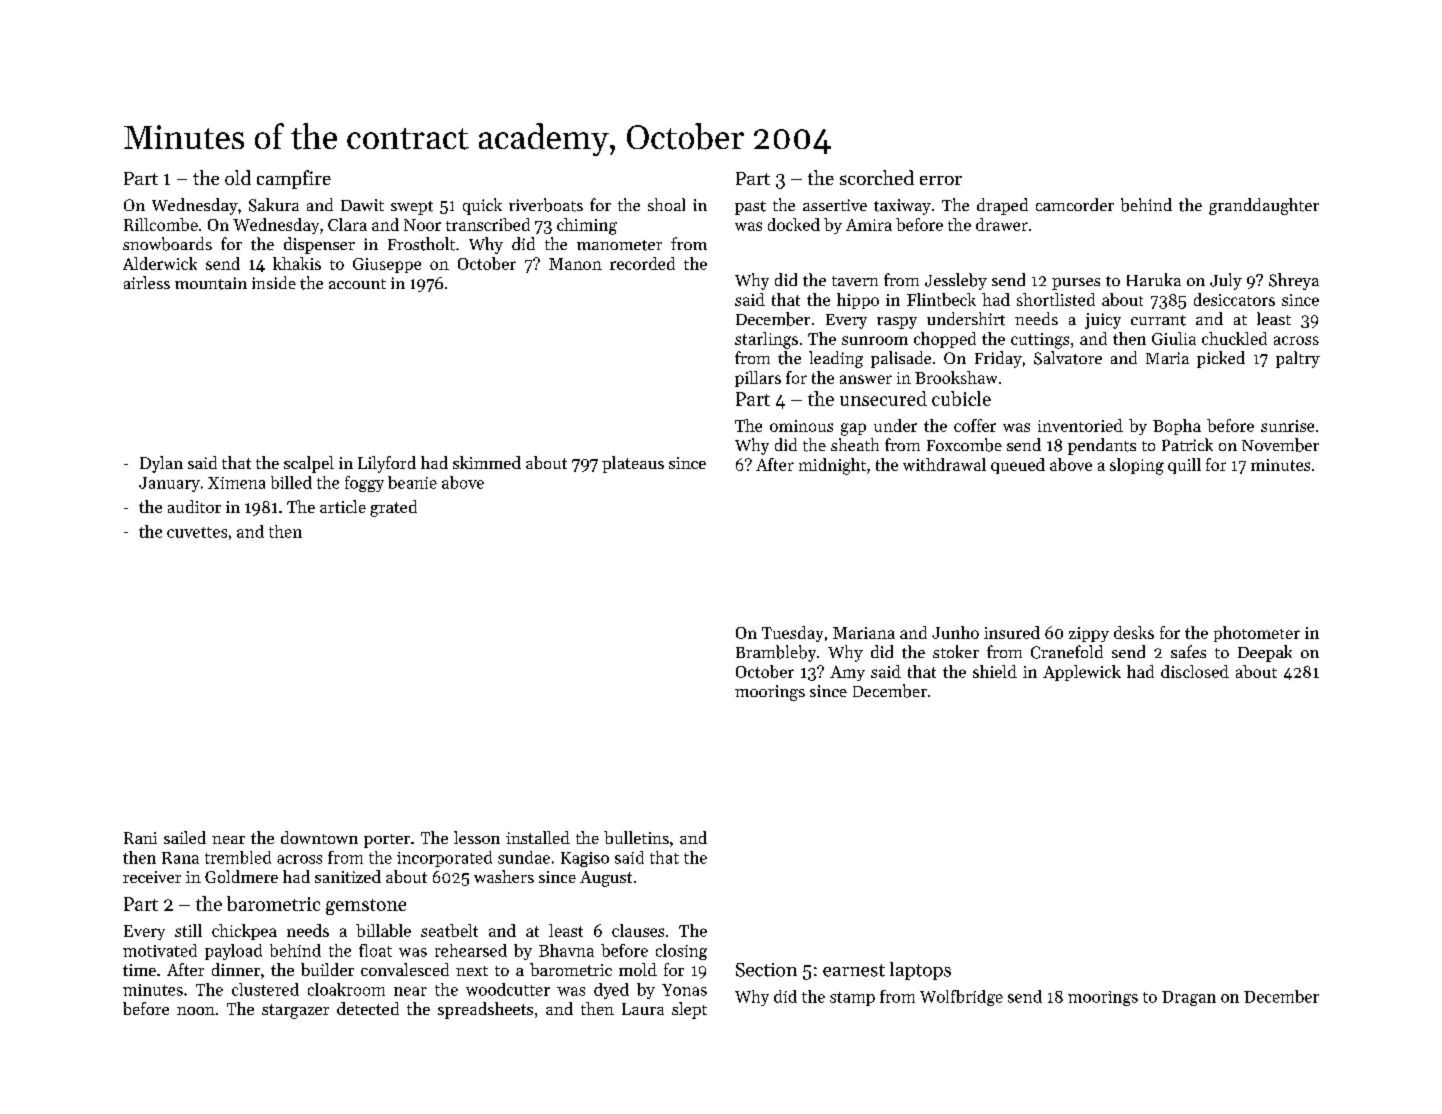 The height and width of the screenshot is (1114, 1442). Describe the element at coordinates (140, 838) in the screenshot. I see `Rani` at that location.
